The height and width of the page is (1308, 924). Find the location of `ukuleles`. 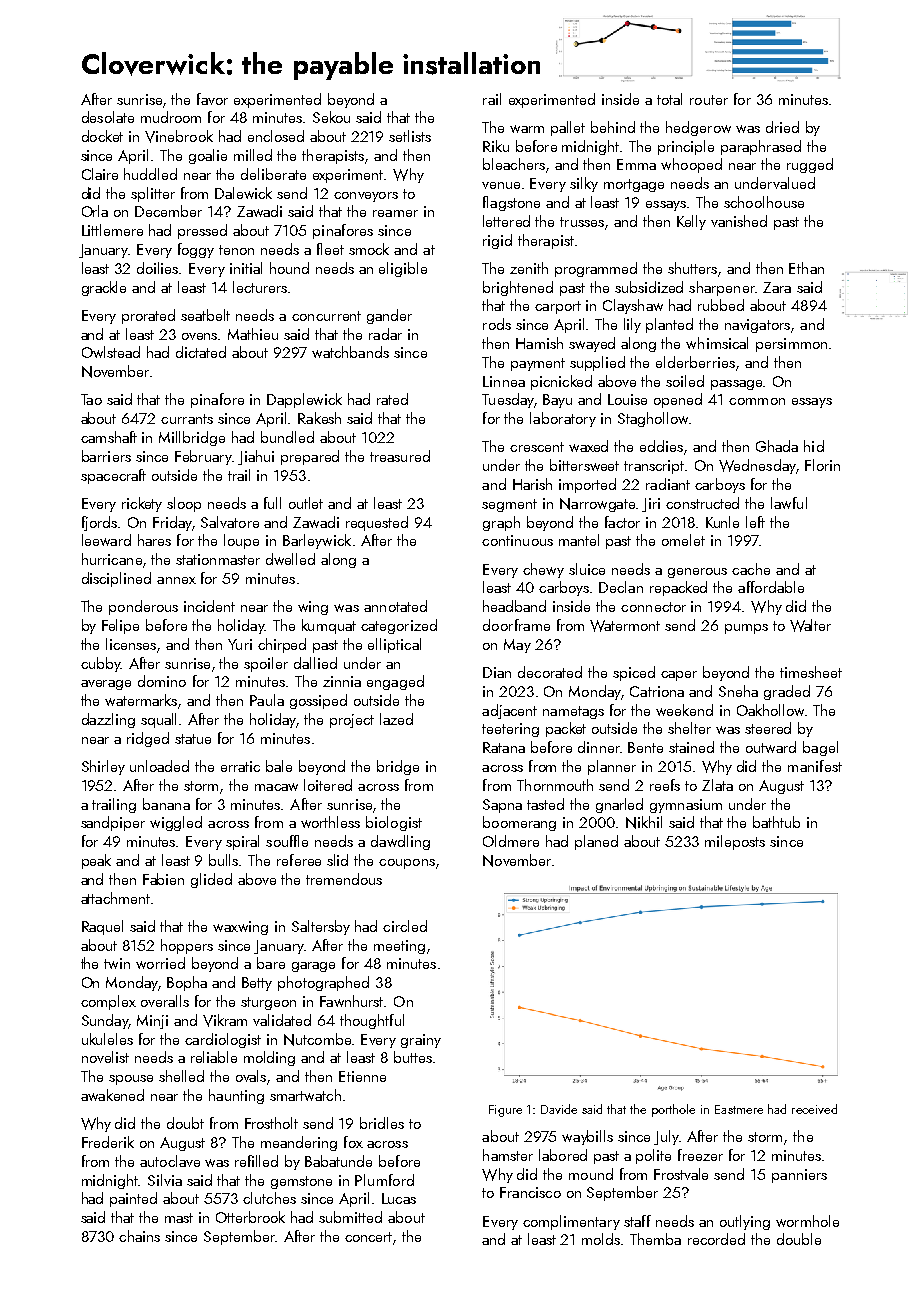

ukuleles is located at coordinates (107, 1039).
